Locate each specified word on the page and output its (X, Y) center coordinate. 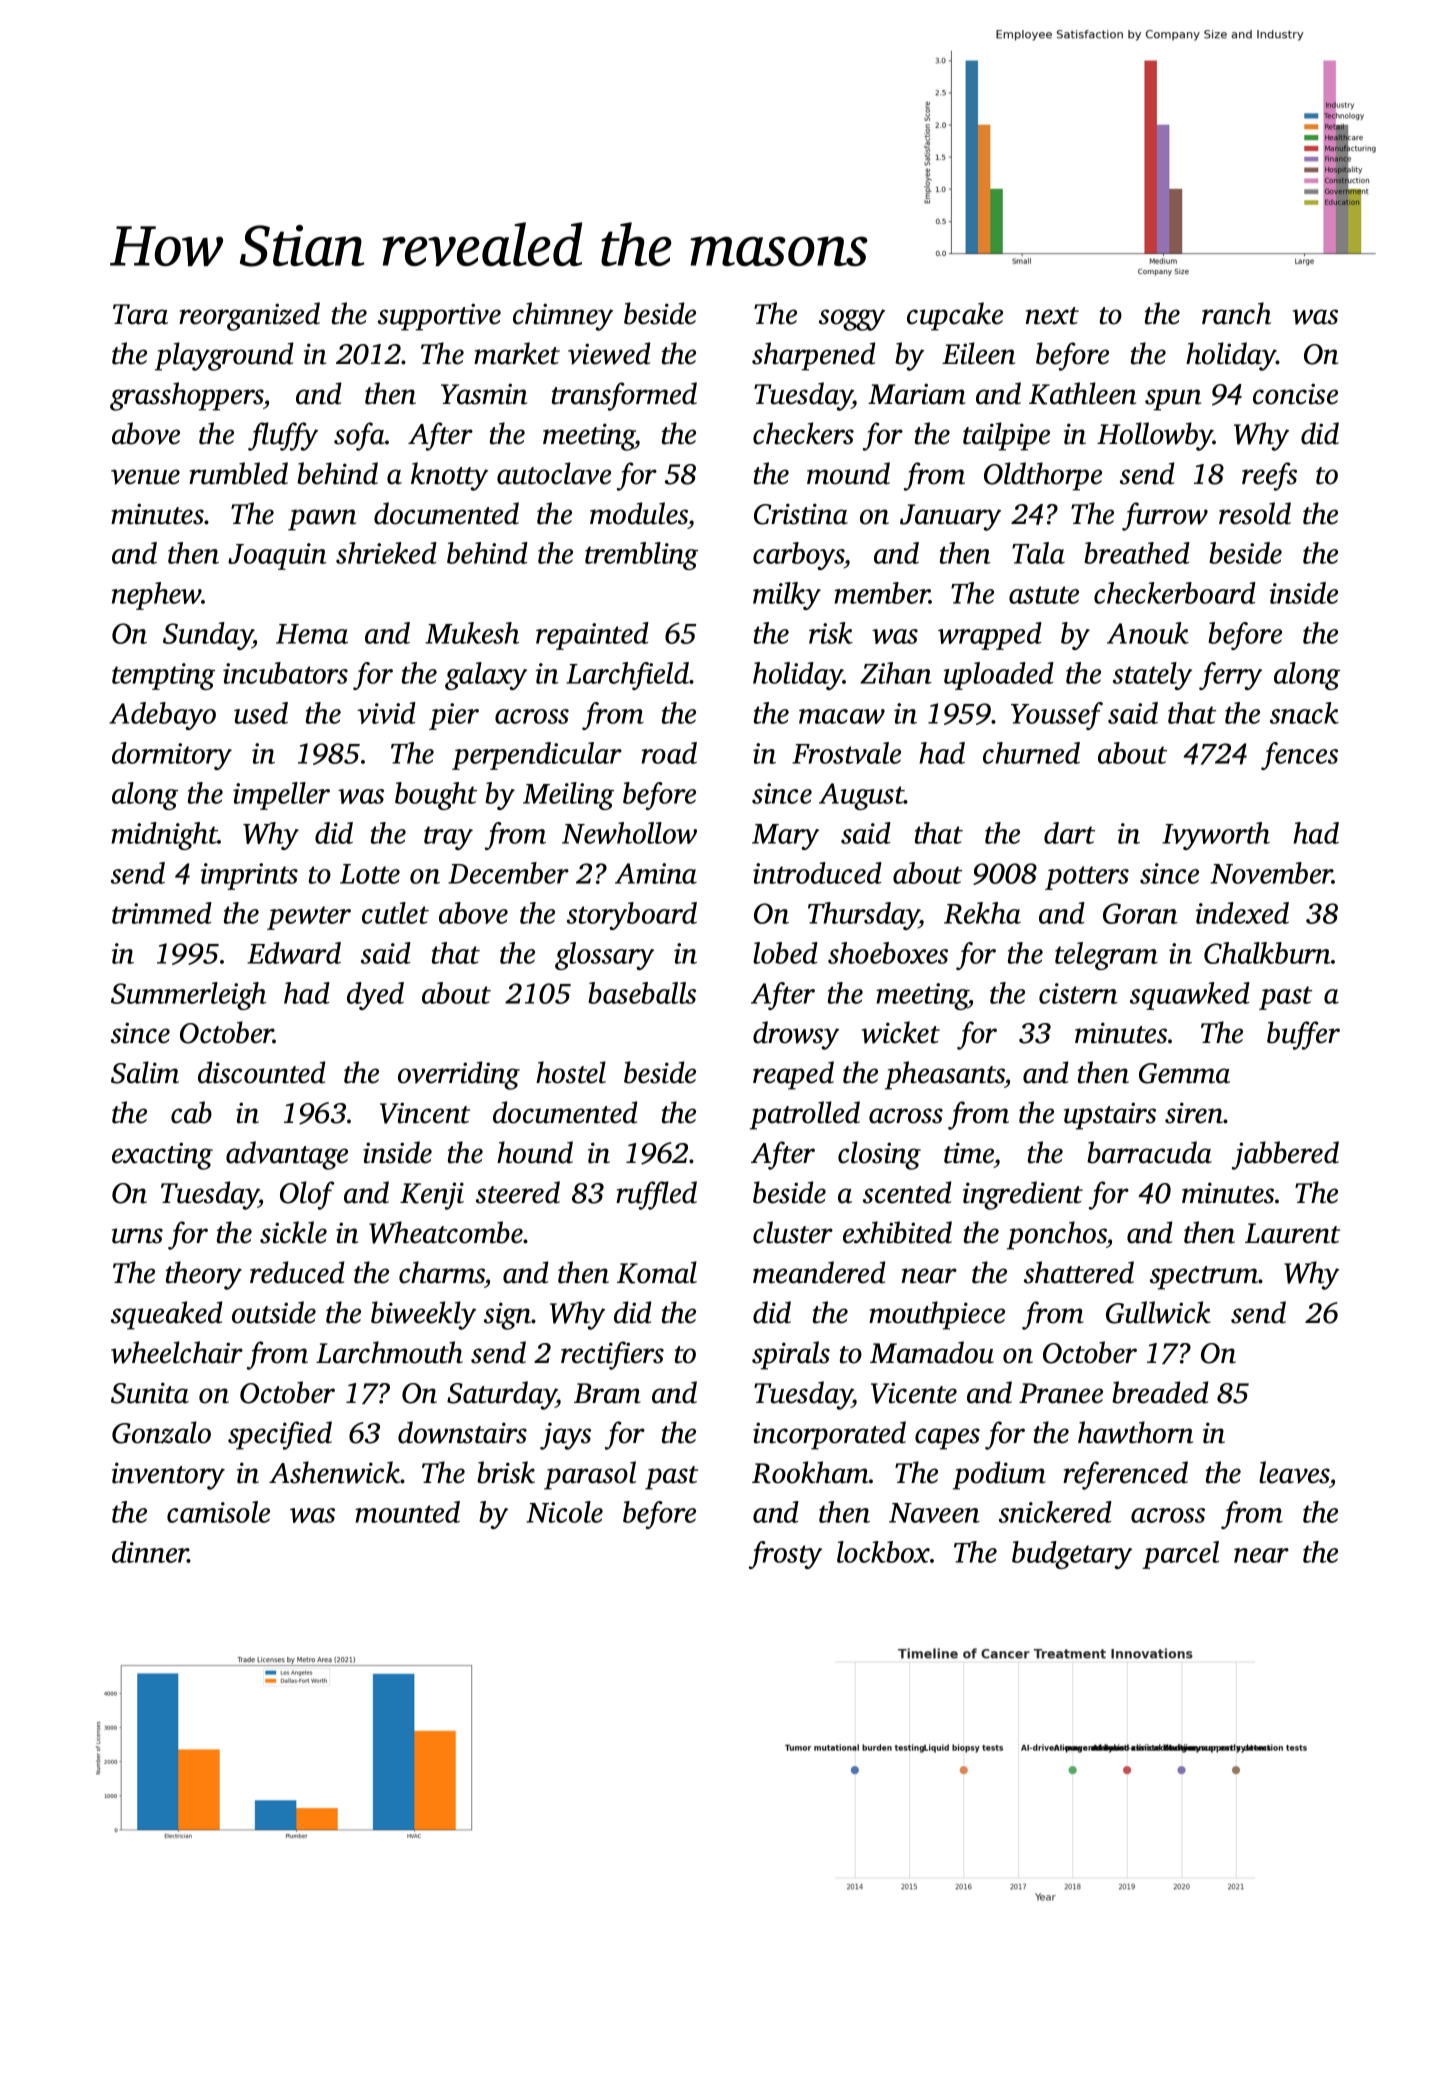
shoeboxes (888, 953)
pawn (322, 520)
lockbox (883, 1552)
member (882, 593)
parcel (1180, 1555)
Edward (294, 953)
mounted (407, 1512)
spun (1173, 400)
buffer (1303, 1035)
